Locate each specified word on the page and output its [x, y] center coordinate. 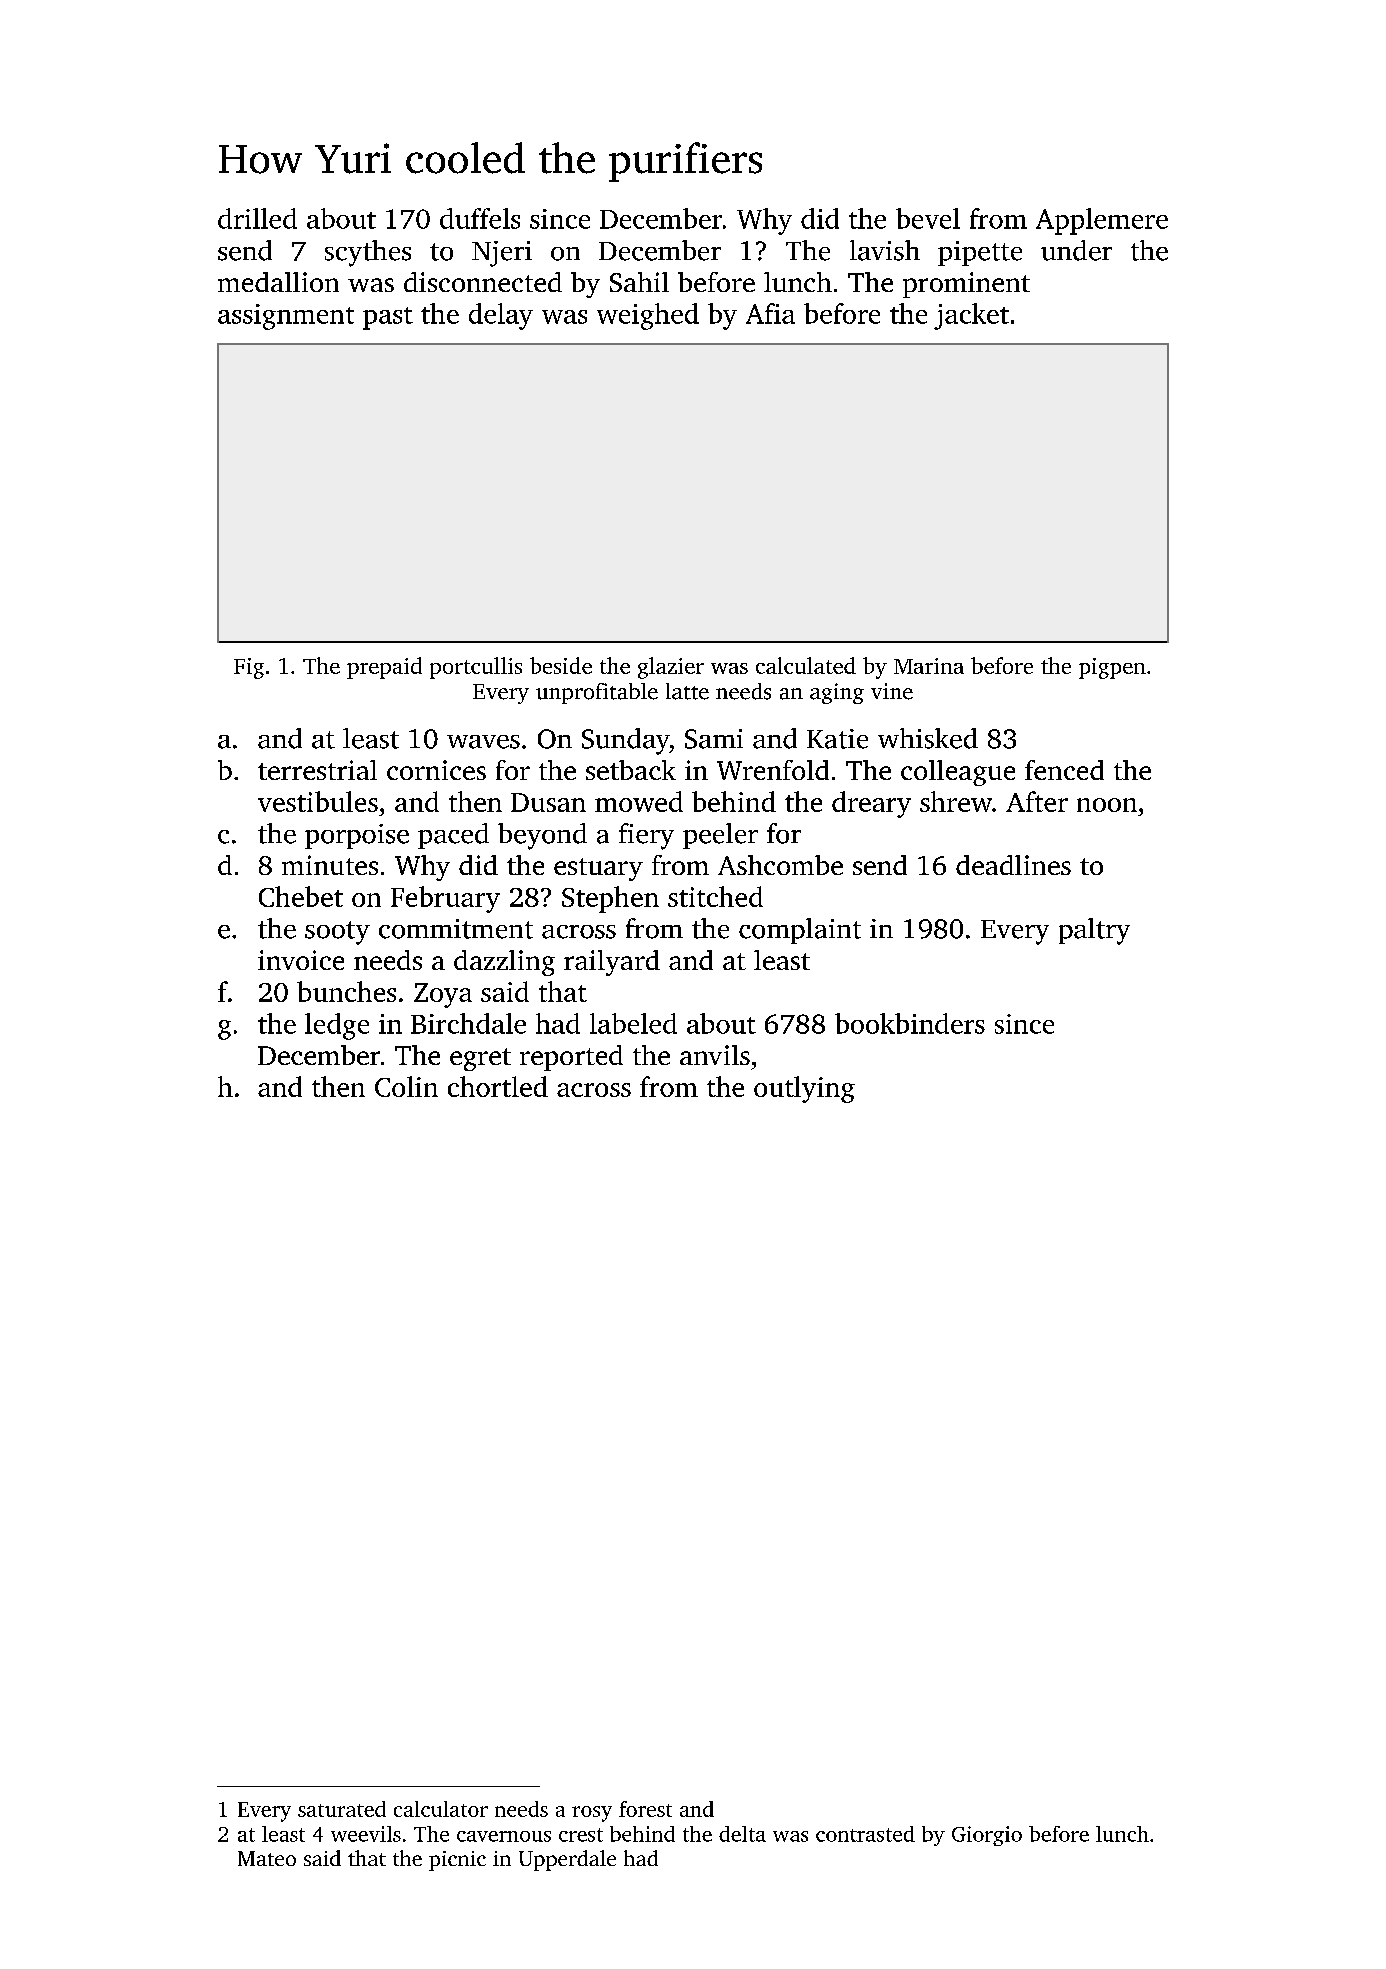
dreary [871, 804]
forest [645, 1809]
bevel [928, 218]
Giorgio [987, 1836]
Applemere [1102, 221]
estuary [598, 869]
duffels [480, 218]
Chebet [301, 896]
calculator [441, 1809]
